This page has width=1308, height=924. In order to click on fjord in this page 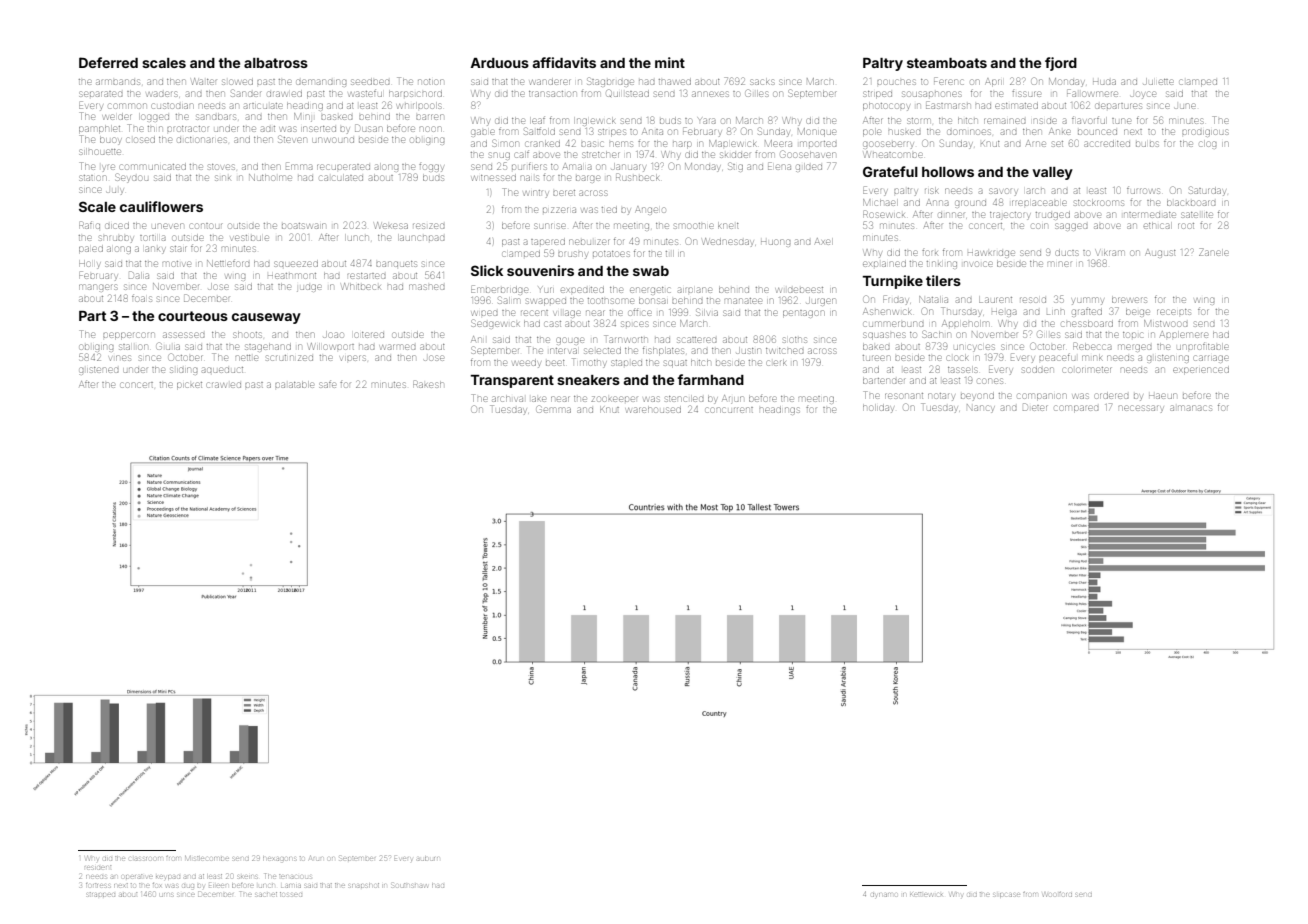, I will do `click(1061, 64)`.
